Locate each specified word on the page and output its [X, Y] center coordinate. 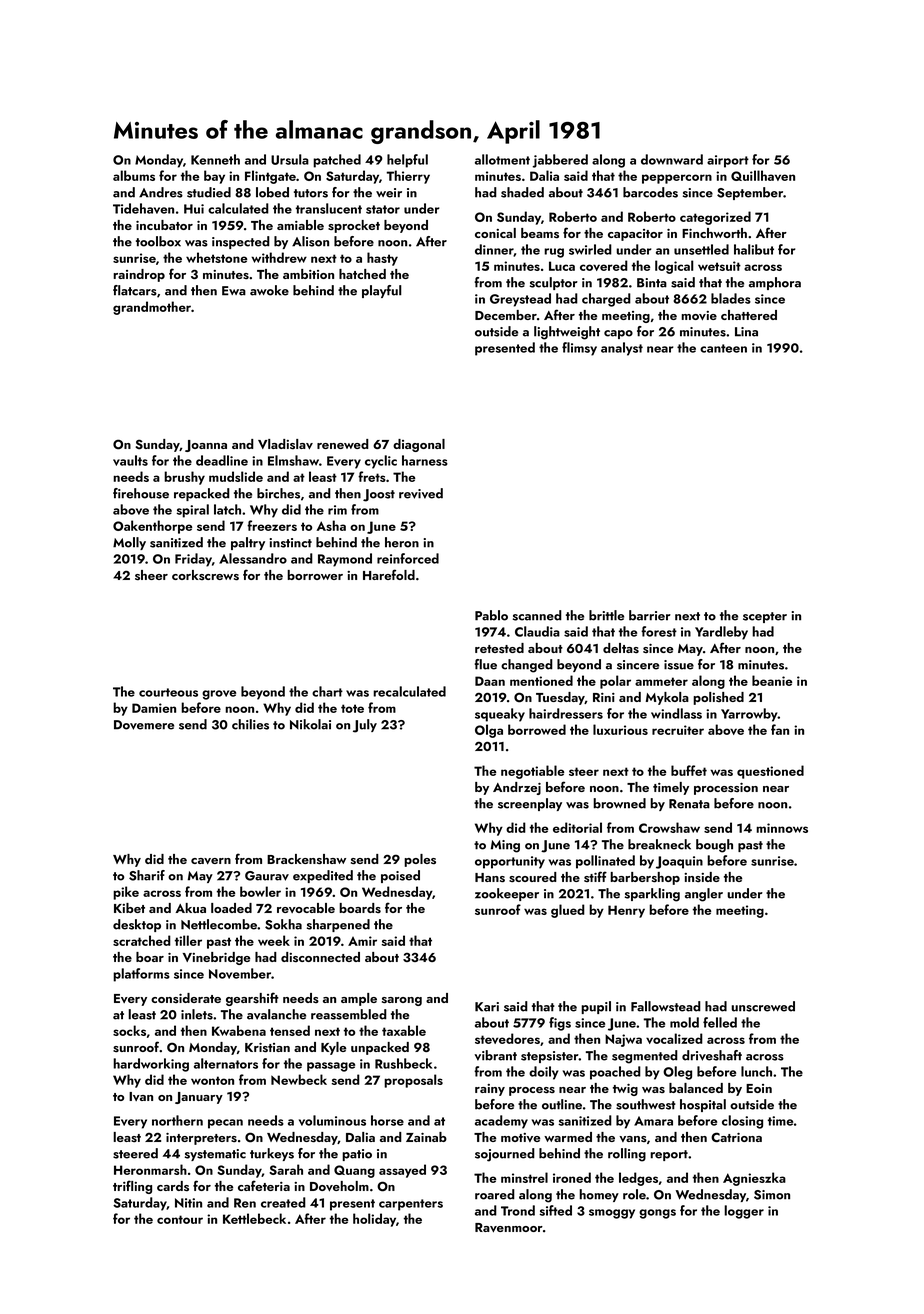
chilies [250, 724]
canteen [723, 348]
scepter [765, 617]
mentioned [541, 680]
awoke [269, 290]
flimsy [579, 349]
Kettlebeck [254, 1218]
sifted [555, 1210]
